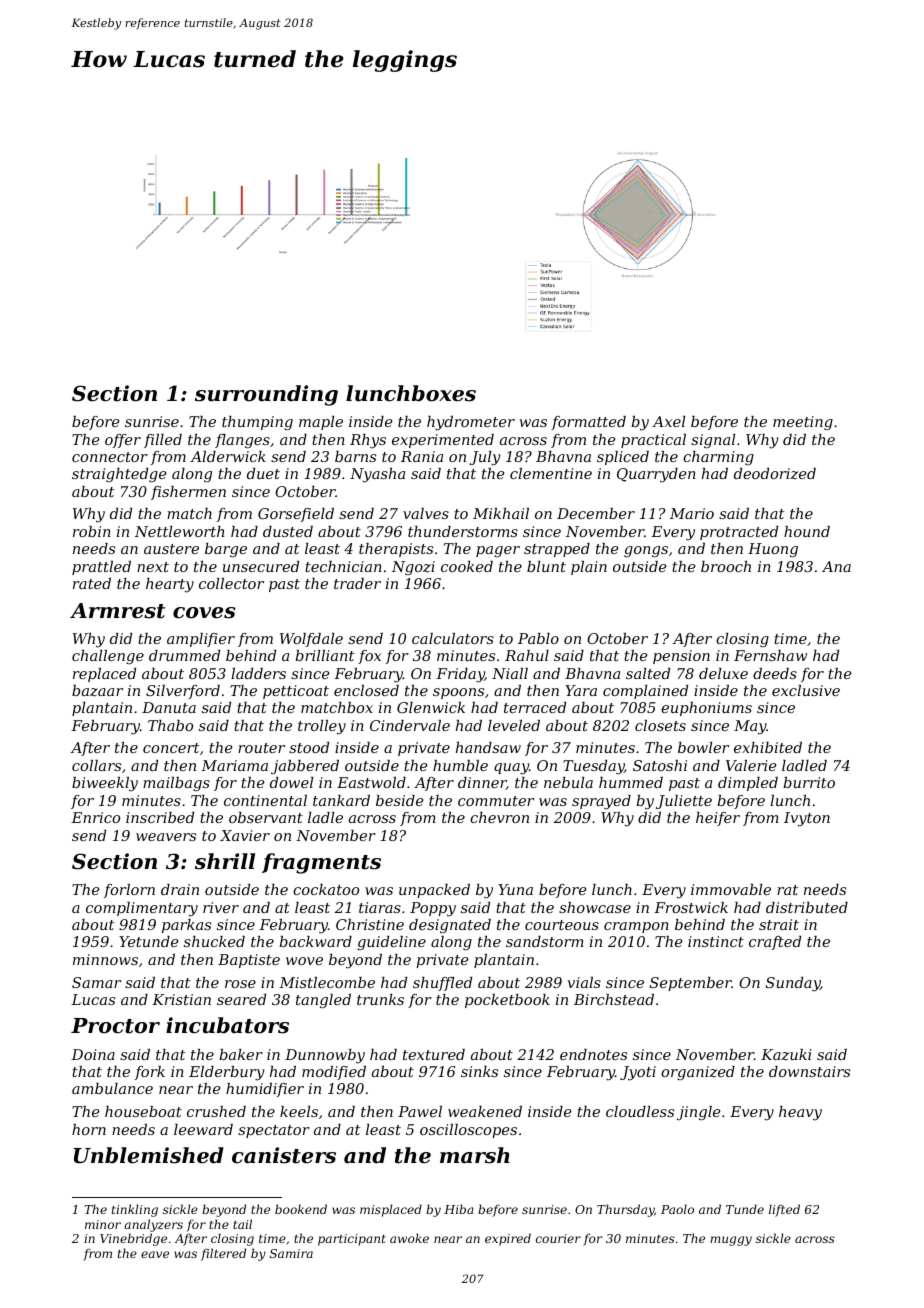  Describe the element at coordinates (442, 984) in the page. I see `shuffled` at that location.
